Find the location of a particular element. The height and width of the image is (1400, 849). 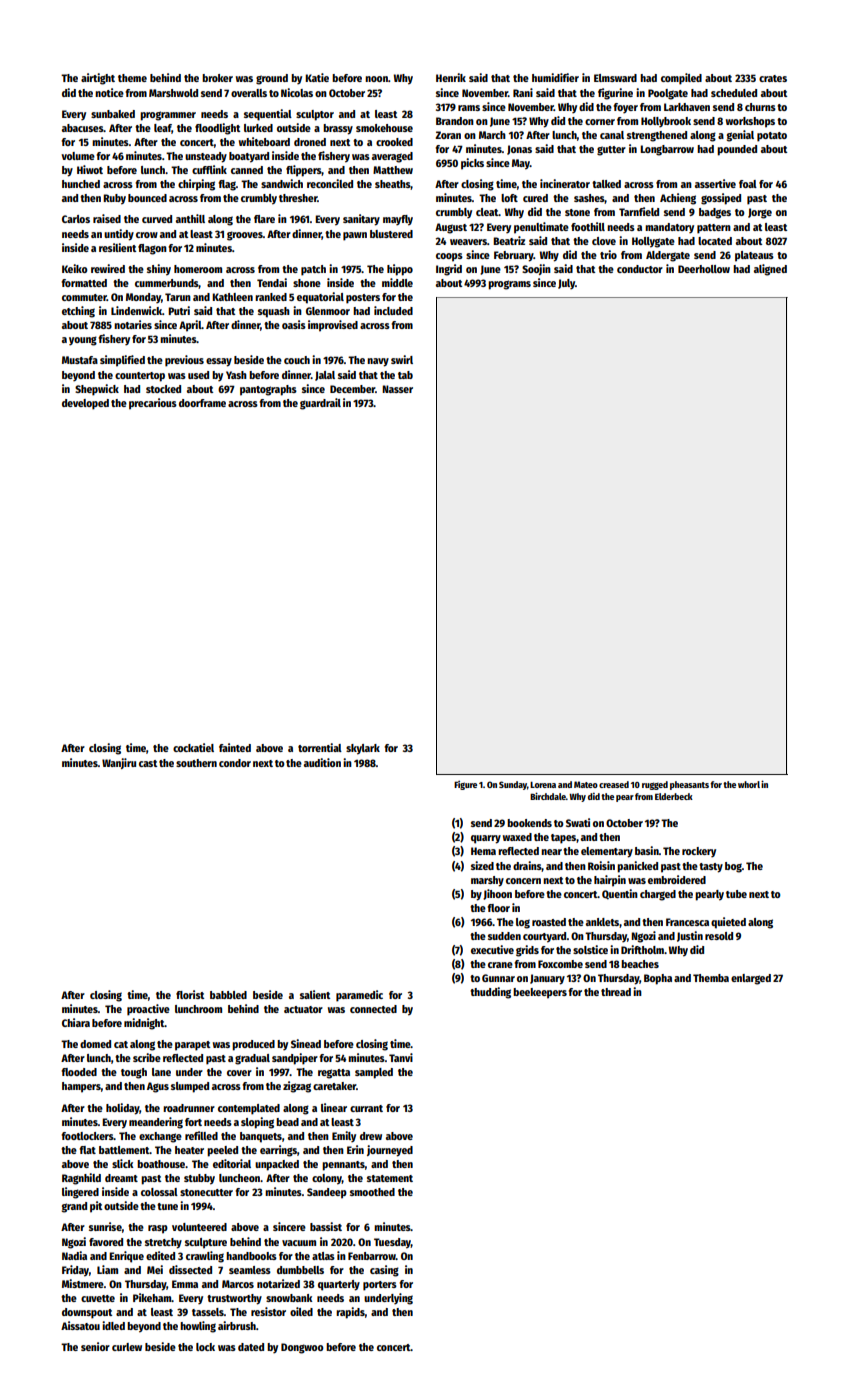

Tanvi is located at coordinates (401, 1057).
